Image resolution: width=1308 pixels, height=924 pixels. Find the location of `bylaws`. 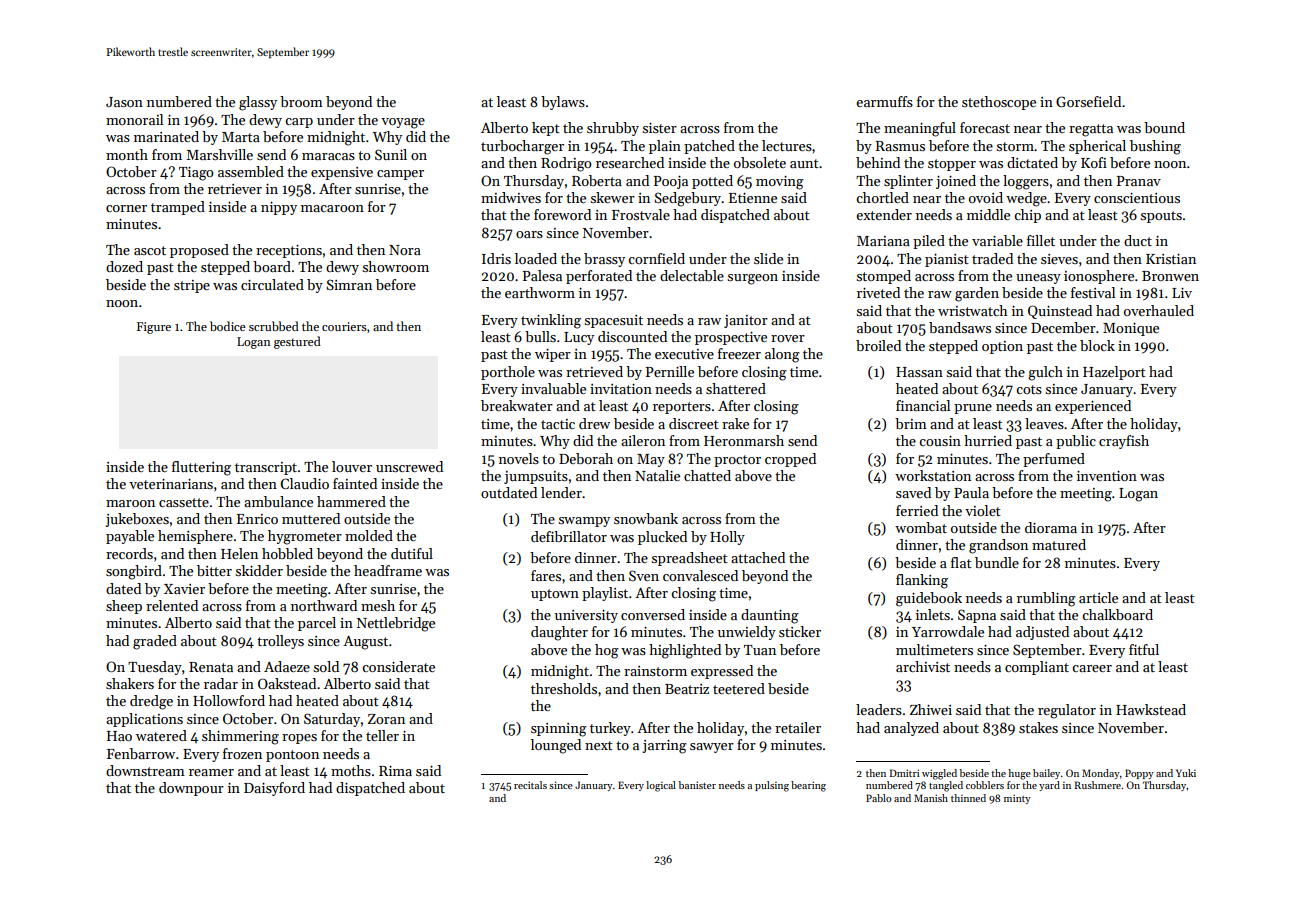

bylaws is located at coordinates (563, 103).
